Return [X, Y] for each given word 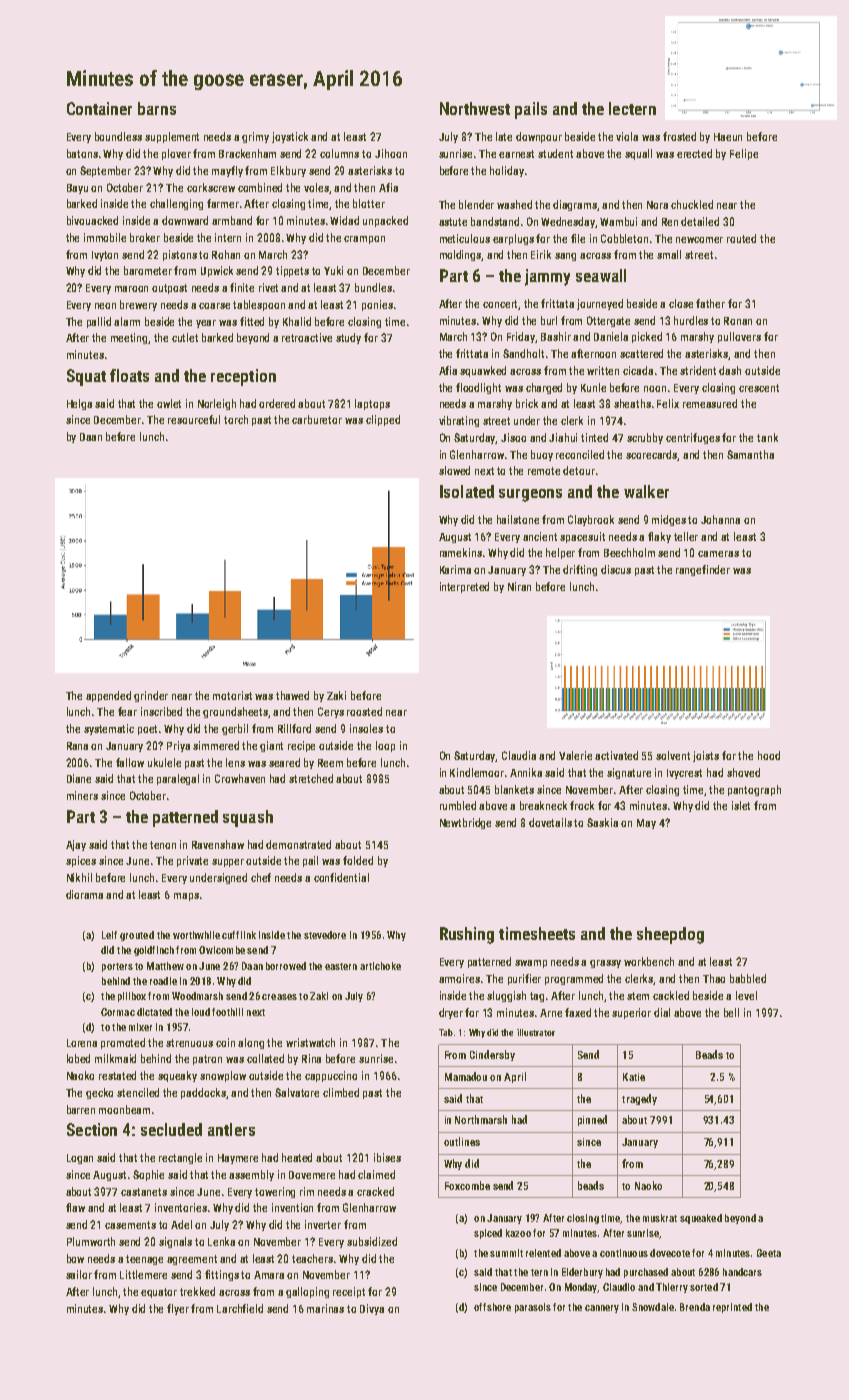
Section [92, 1129]
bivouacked [92, 220]
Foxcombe [467, 1185]
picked [647, 337]
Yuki [333, 270]
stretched [311, 778]
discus [616, 569]
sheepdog [670, 935]
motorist [232, 695]
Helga [79, 404]
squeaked [701, 1219]
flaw [75, 1207]
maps [186, 897]
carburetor [317, 419]
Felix [668, 403]
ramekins [461, 552]
